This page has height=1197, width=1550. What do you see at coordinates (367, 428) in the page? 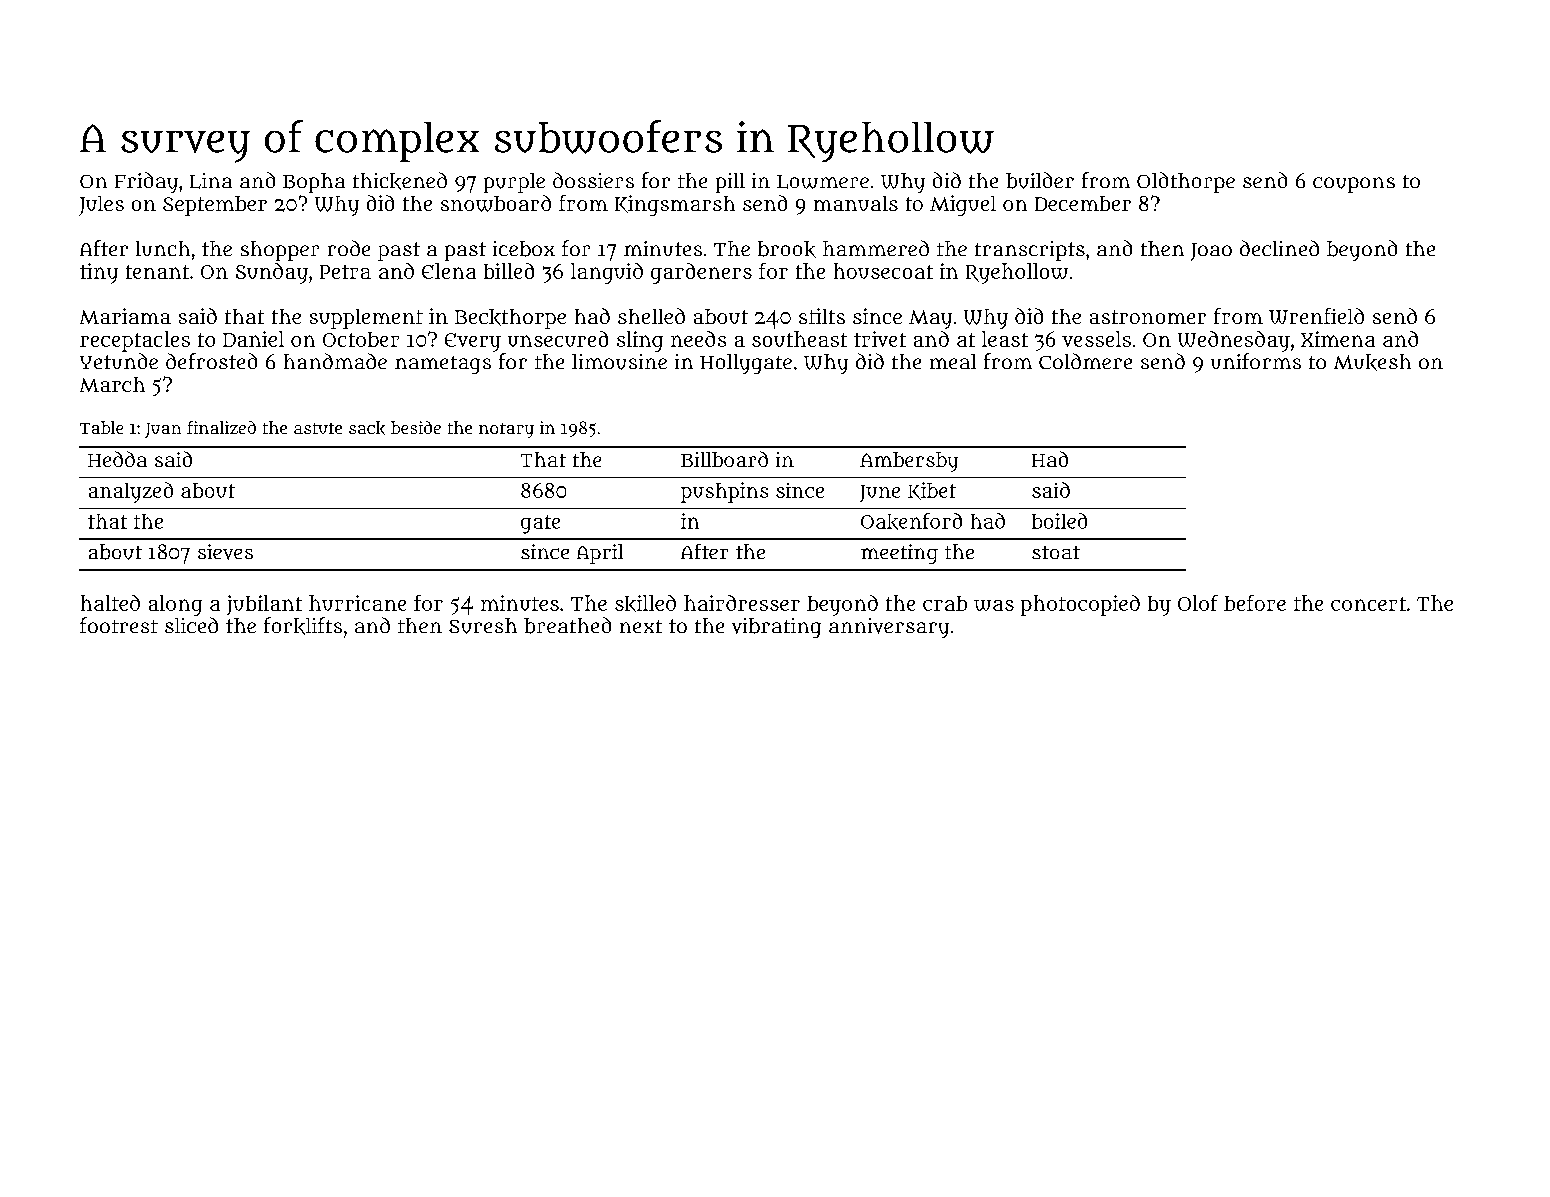
I see `sack` at bounding box center [367, 428].
